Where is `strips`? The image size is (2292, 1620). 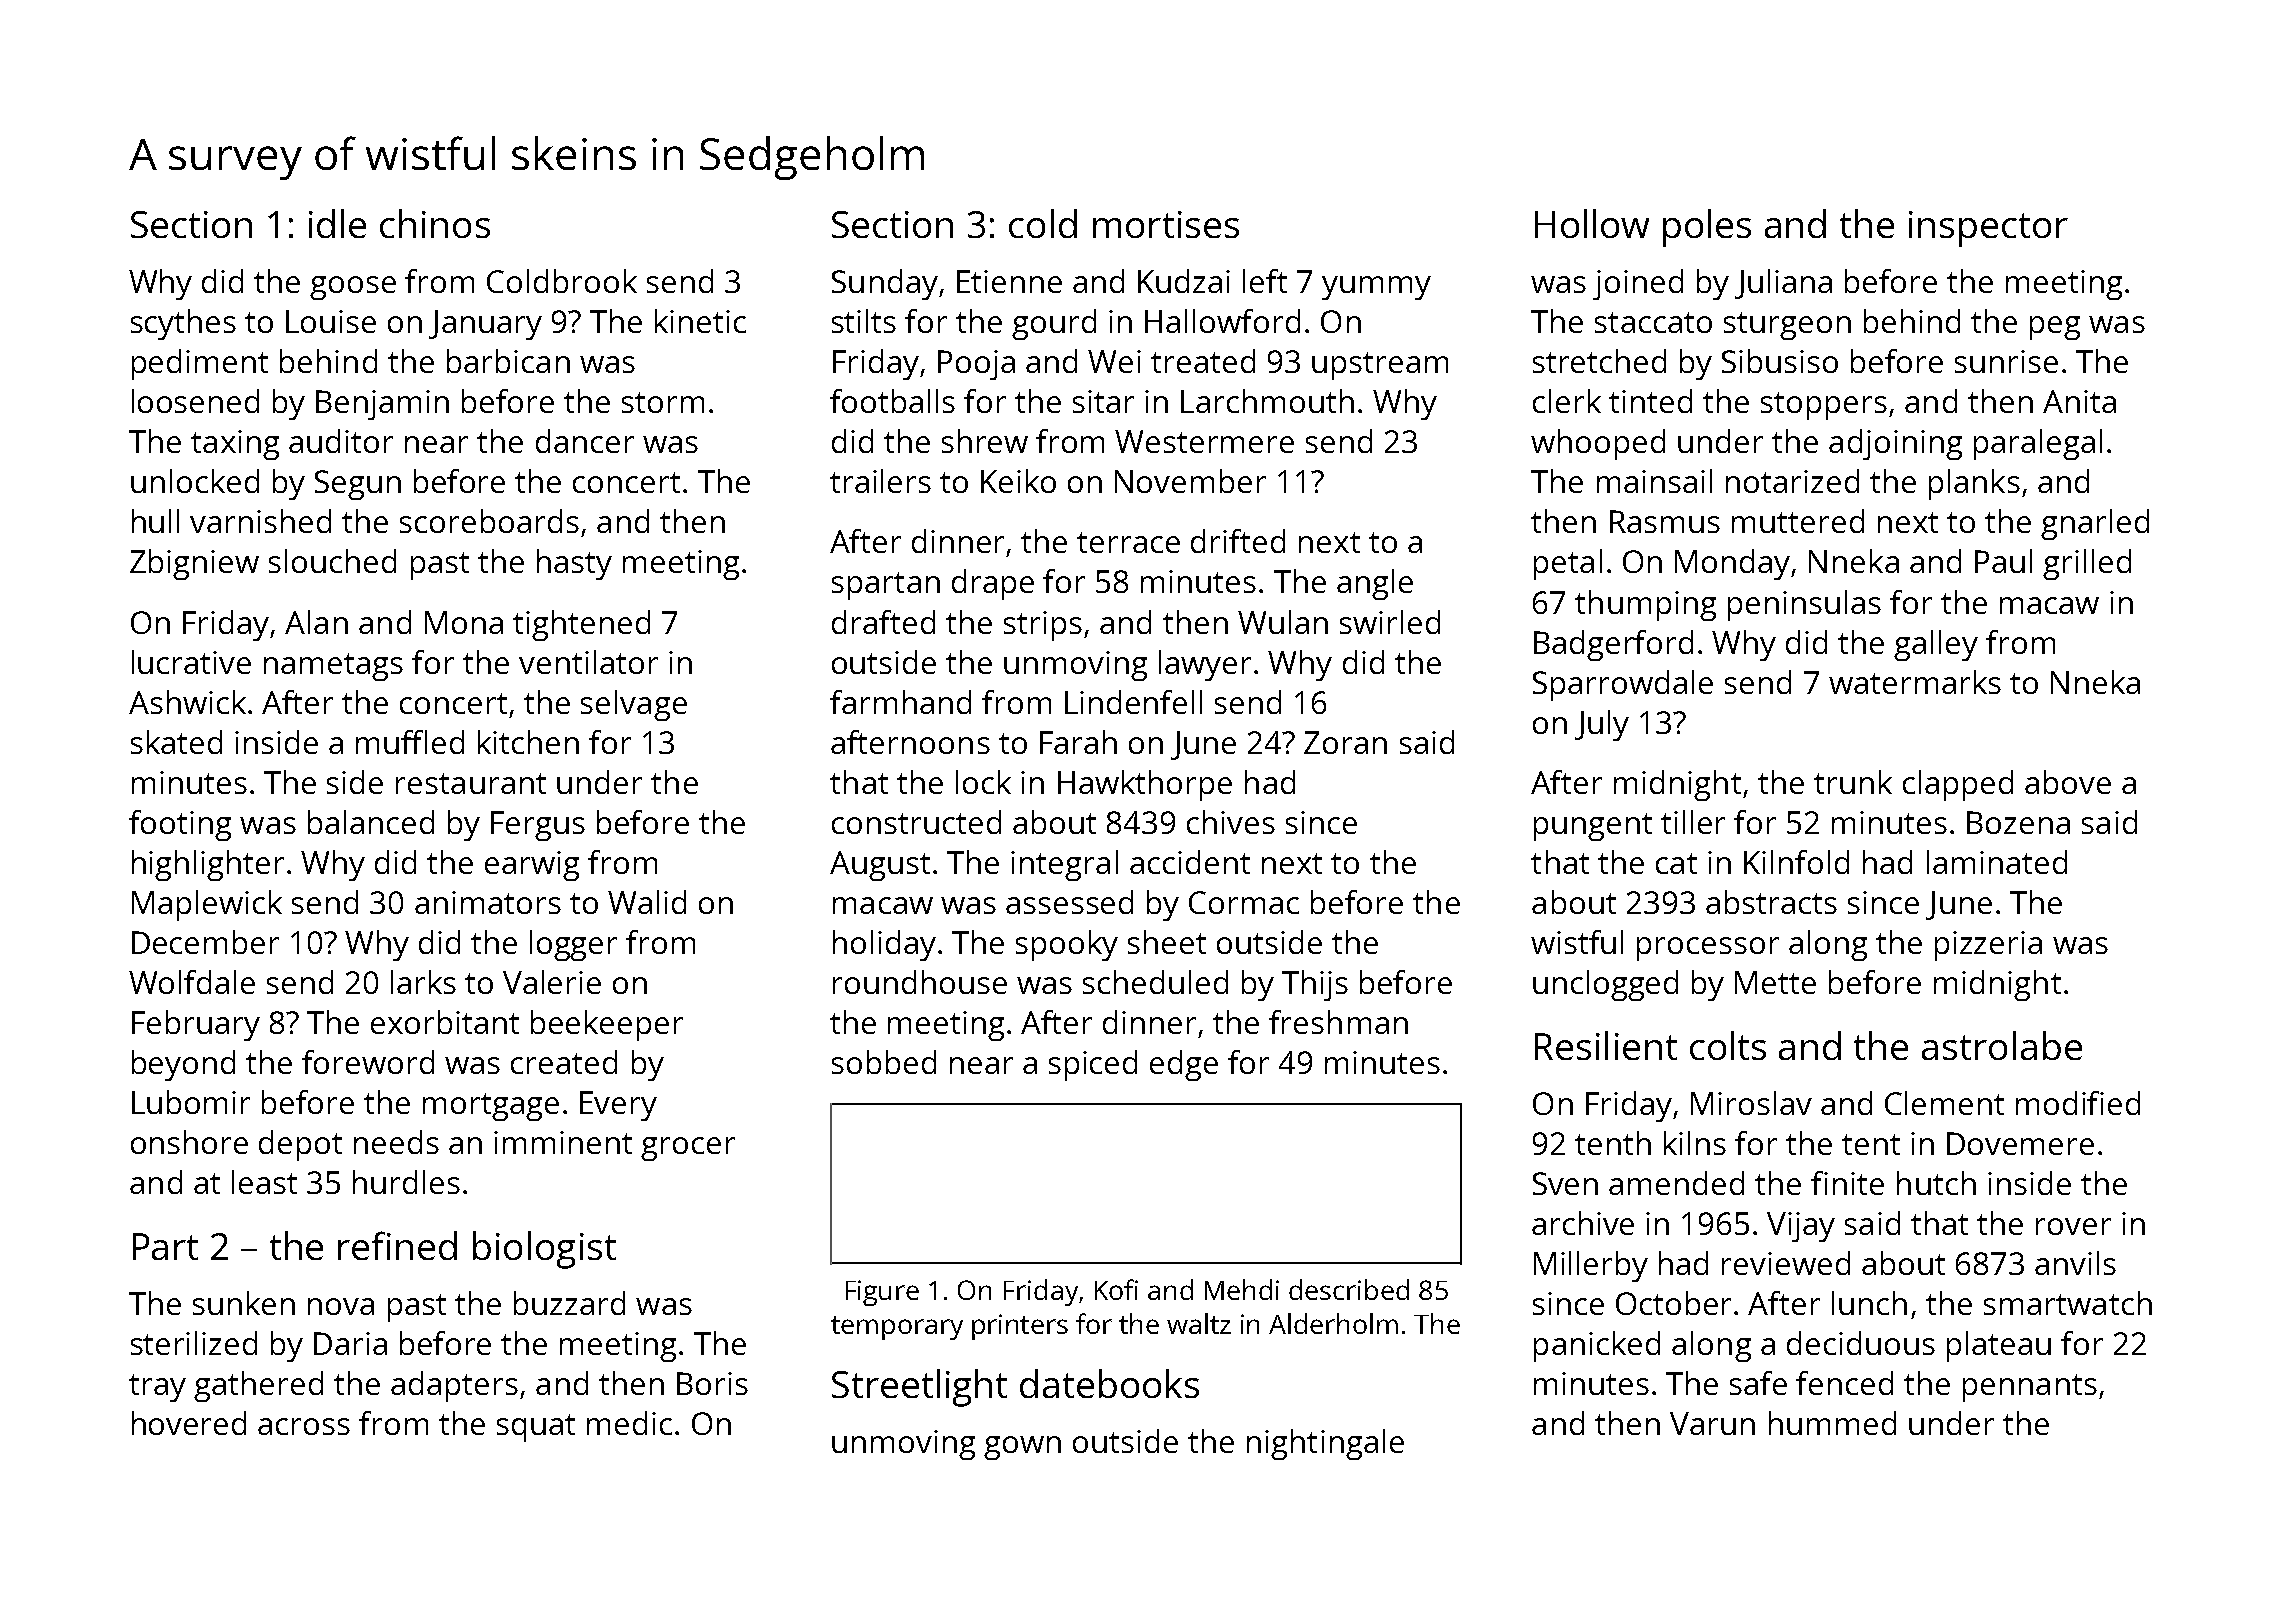 strips is located at coordinates (1043, 626).
